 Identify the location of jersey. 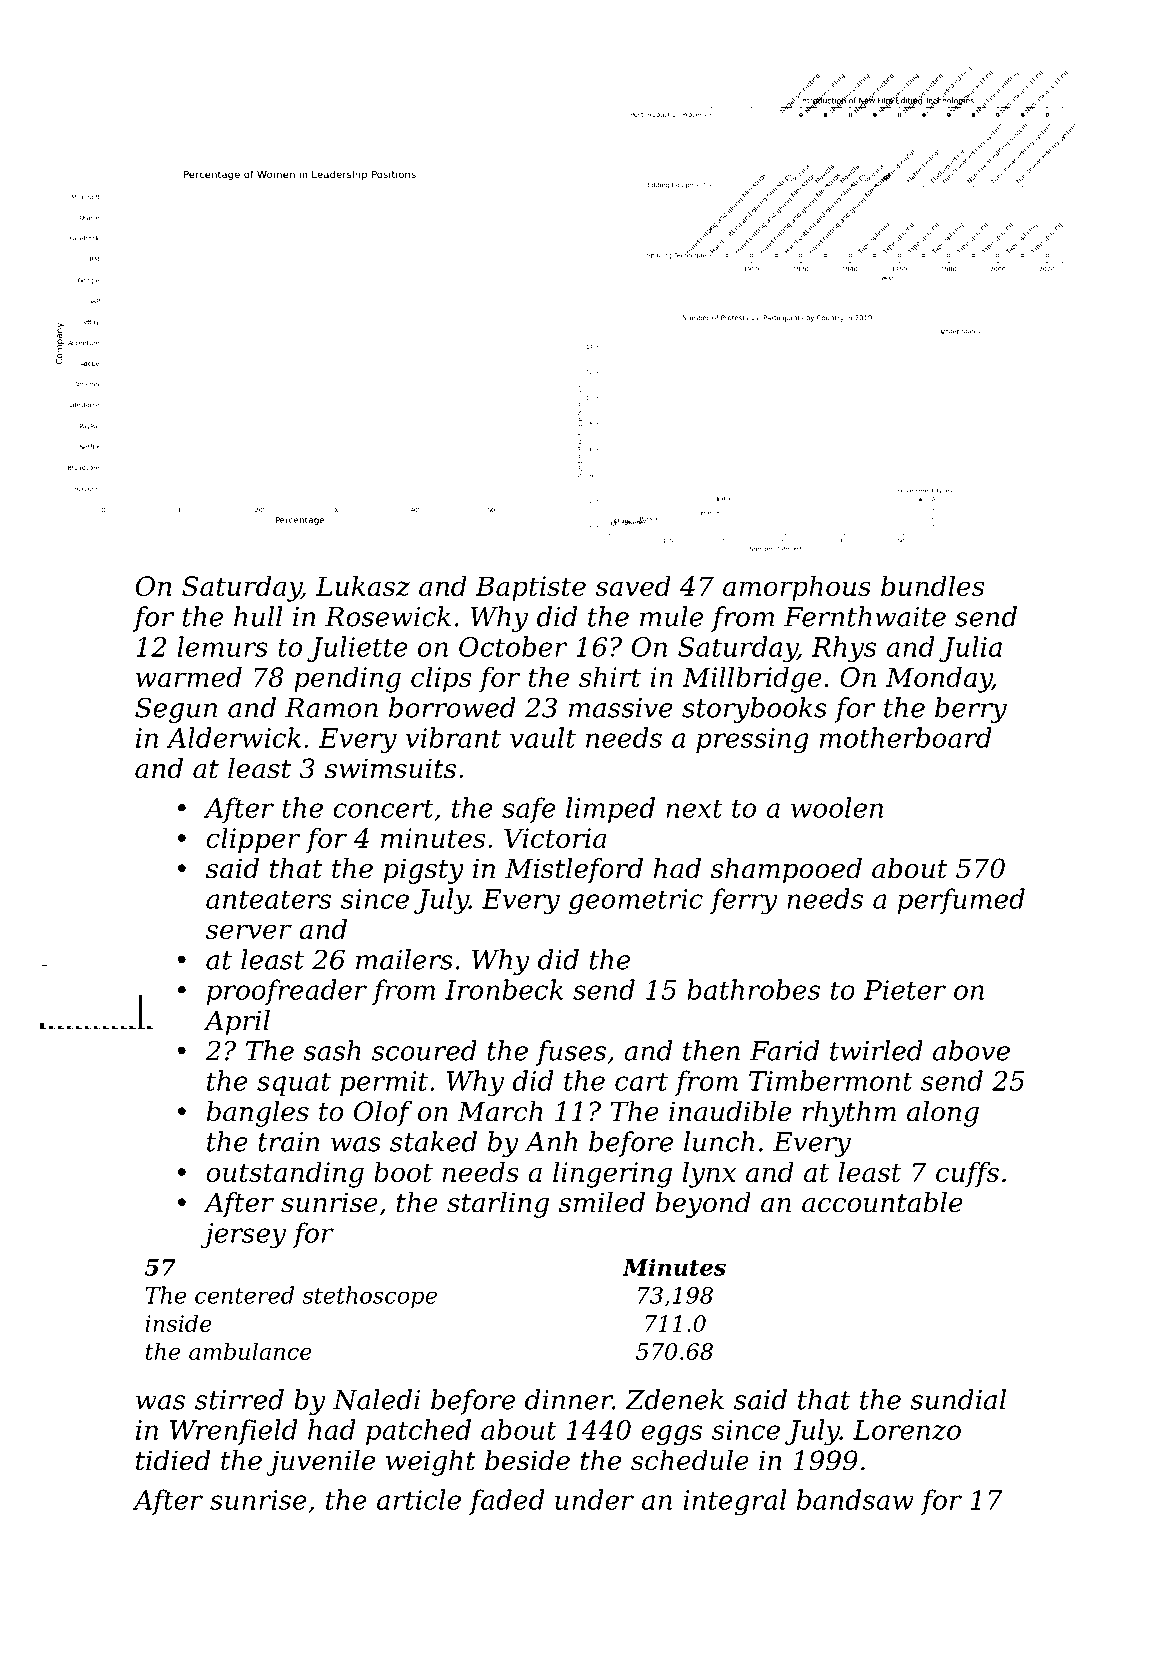
(243, 1235).
